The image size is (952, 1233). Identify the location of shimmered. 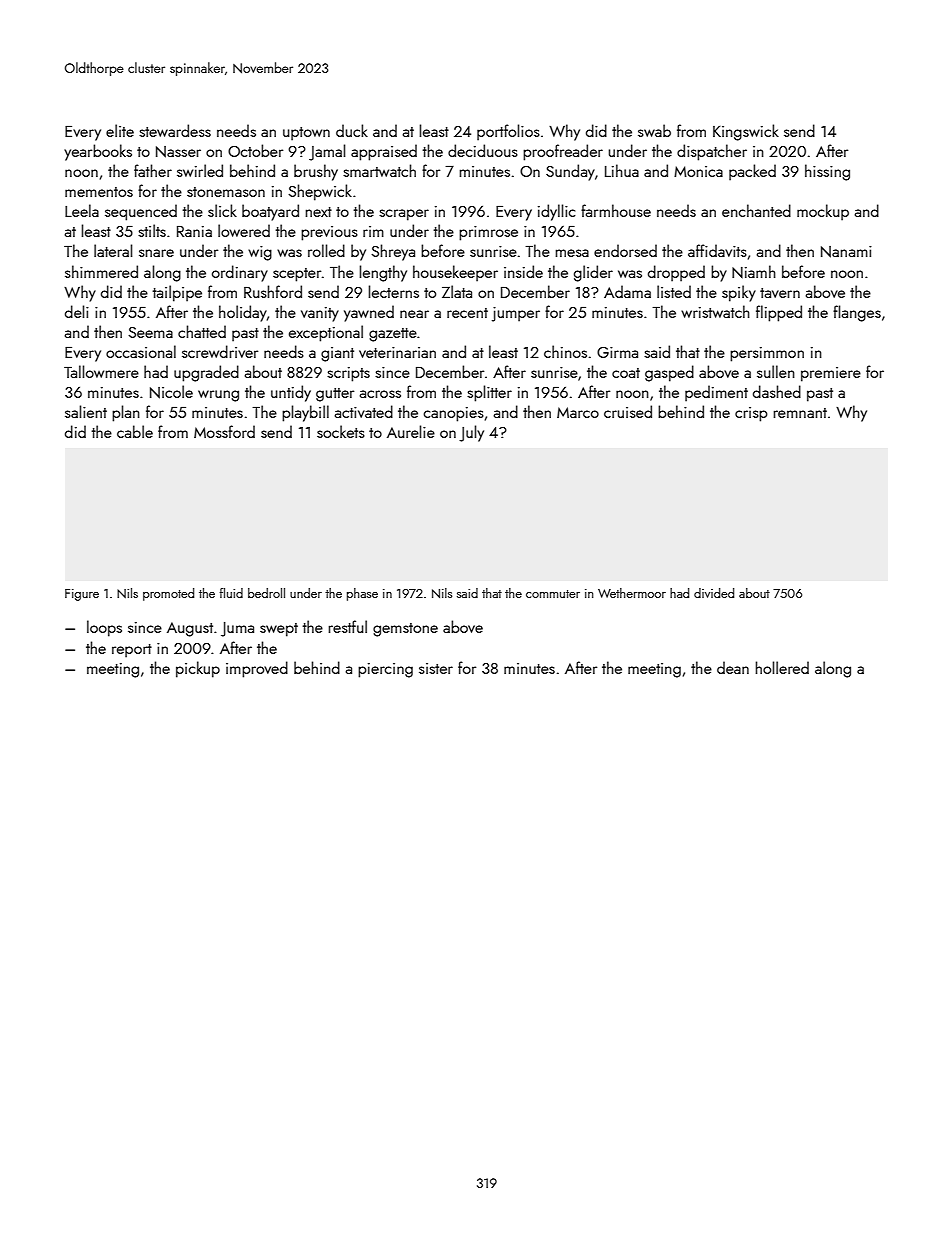
(101, 271).
